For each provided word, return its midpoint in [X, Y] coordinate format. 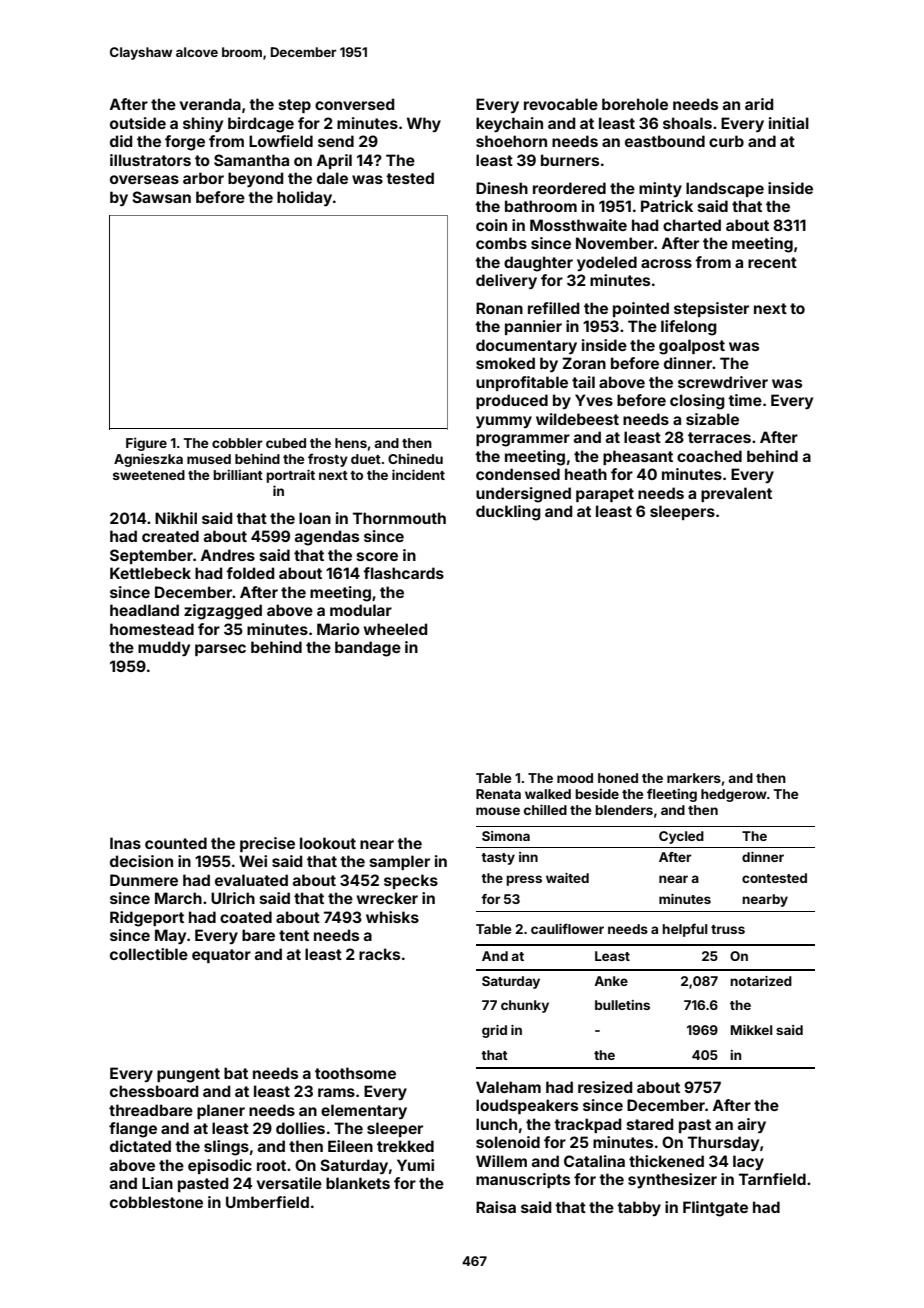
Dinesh [502, 188]
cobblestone [156, 1202]
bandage [368, 649]
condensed [518, 474]
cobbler [237, 443]
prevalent [736, 494]
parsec [220, 650]
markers [694, 778]
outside [138, 123]
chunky [525, 1006]
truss [728, 929]
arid [759, 104]
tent [294, 935]
